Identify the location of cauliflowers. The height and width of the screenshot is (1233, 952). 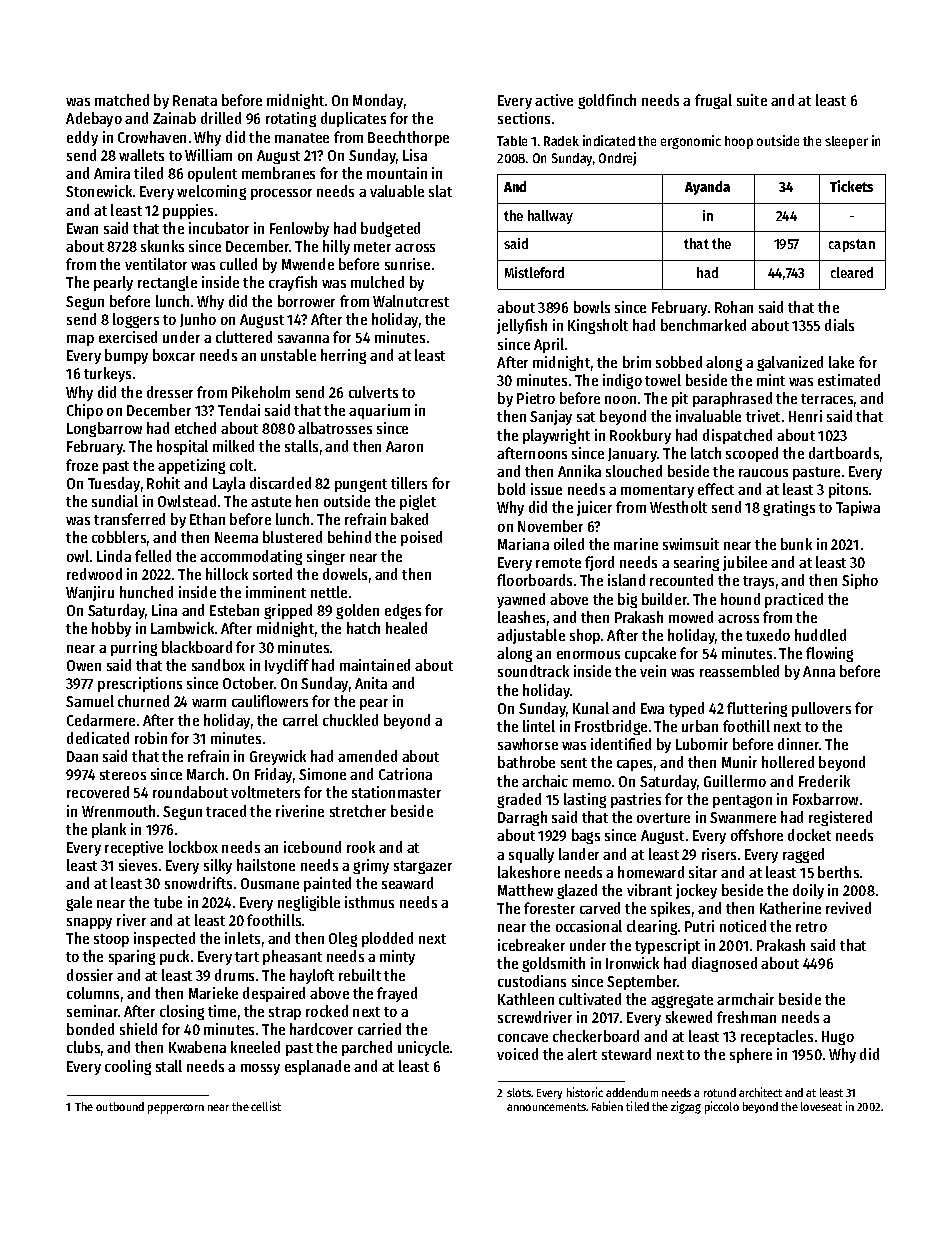
(270, 701).
